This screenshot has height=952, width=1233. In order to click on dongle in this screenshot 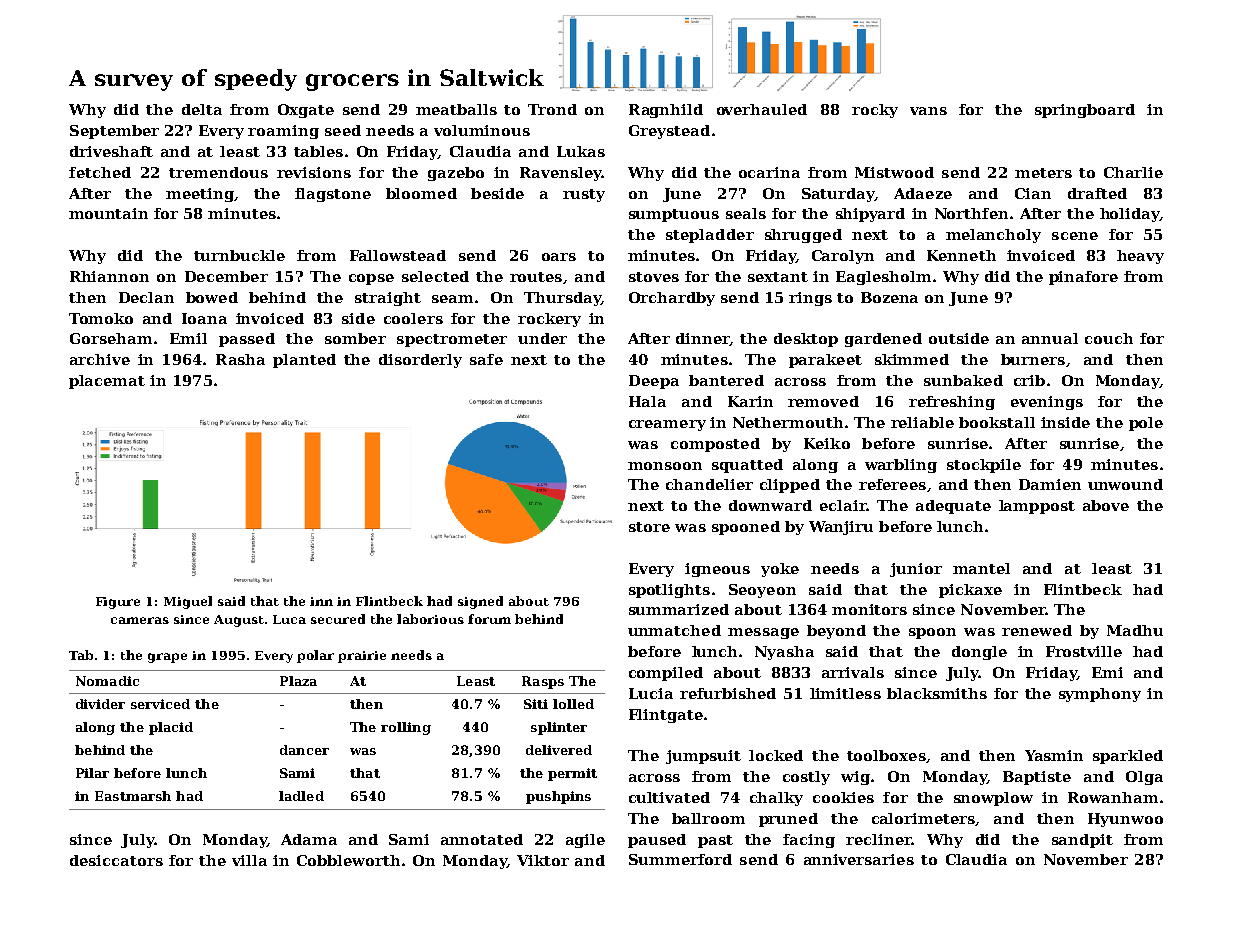, I will do `click(979, 653)`.
